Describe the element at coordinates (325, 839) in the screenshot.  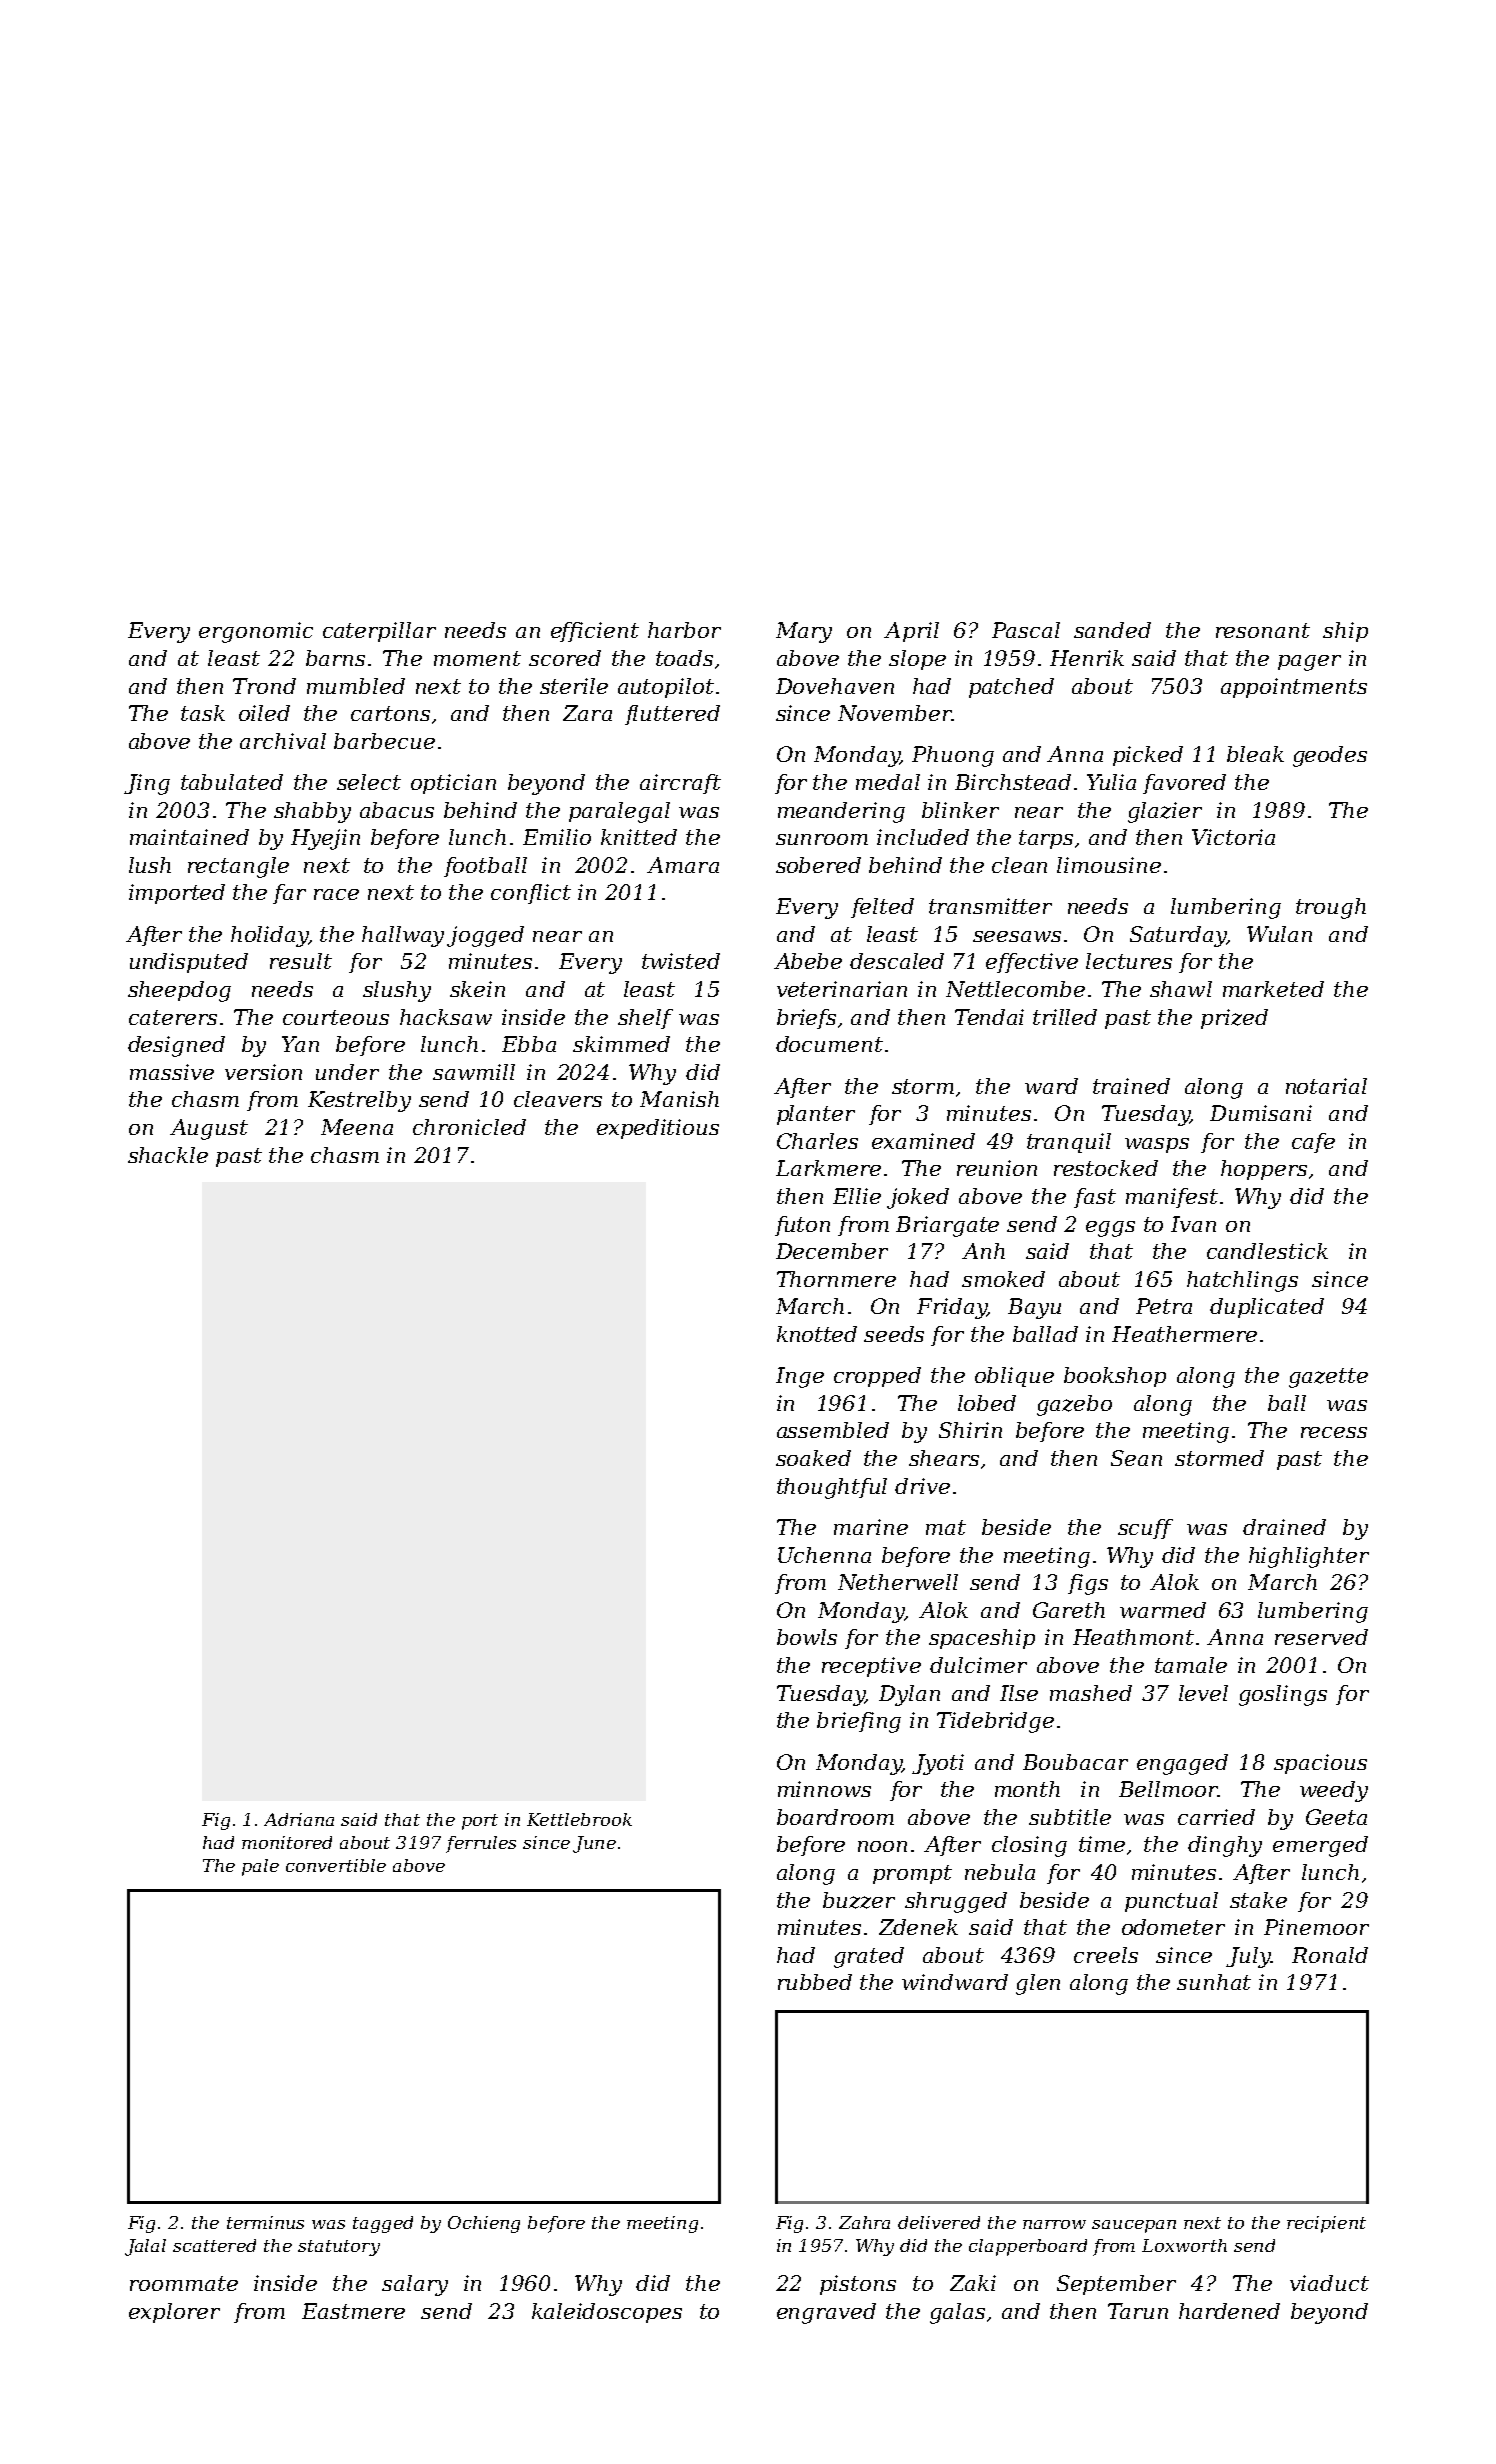
I see `Hyejin` at that location.
